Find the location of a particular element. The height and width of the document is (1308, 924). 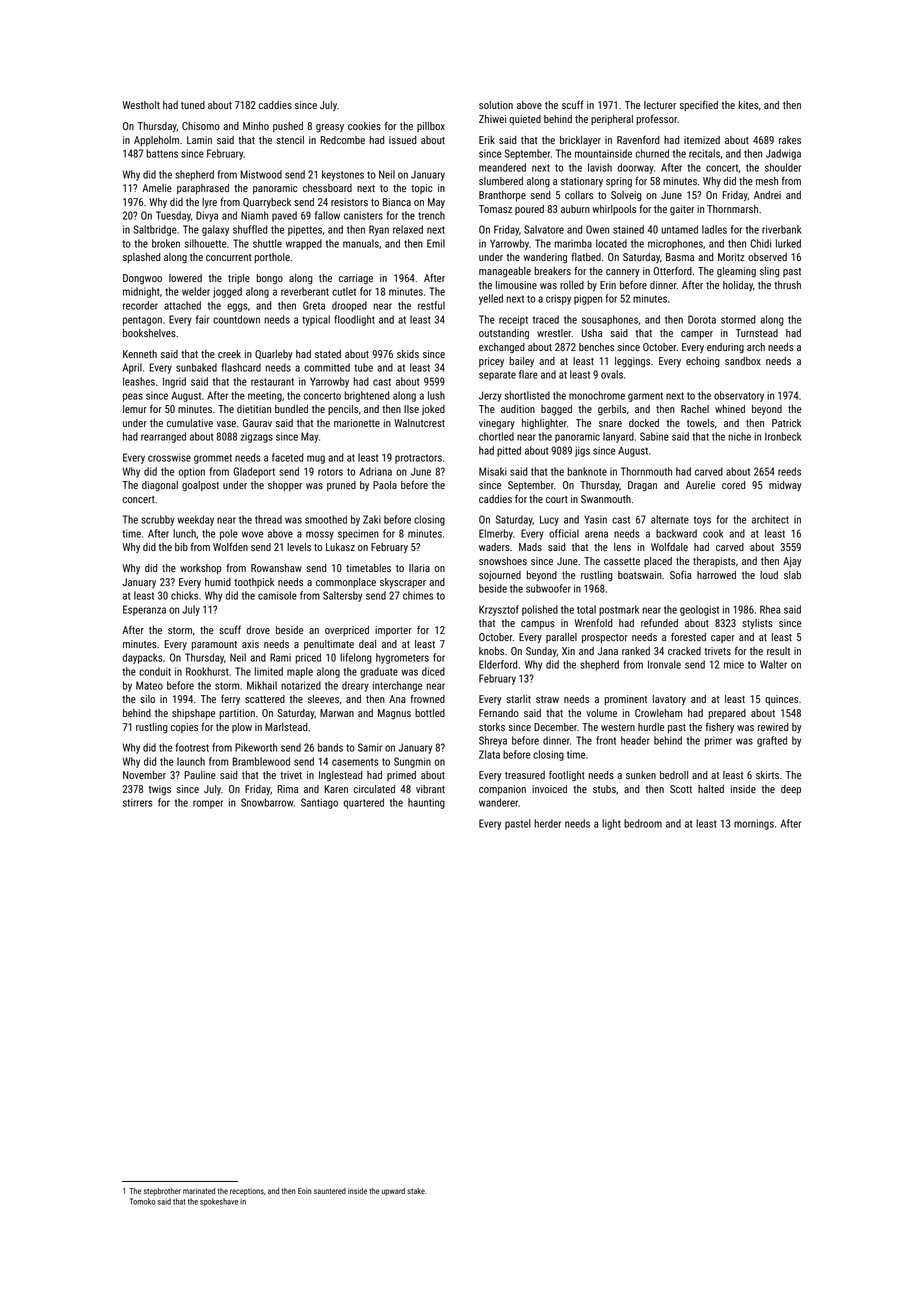

receptions is located at coordinates (247, 1192).
